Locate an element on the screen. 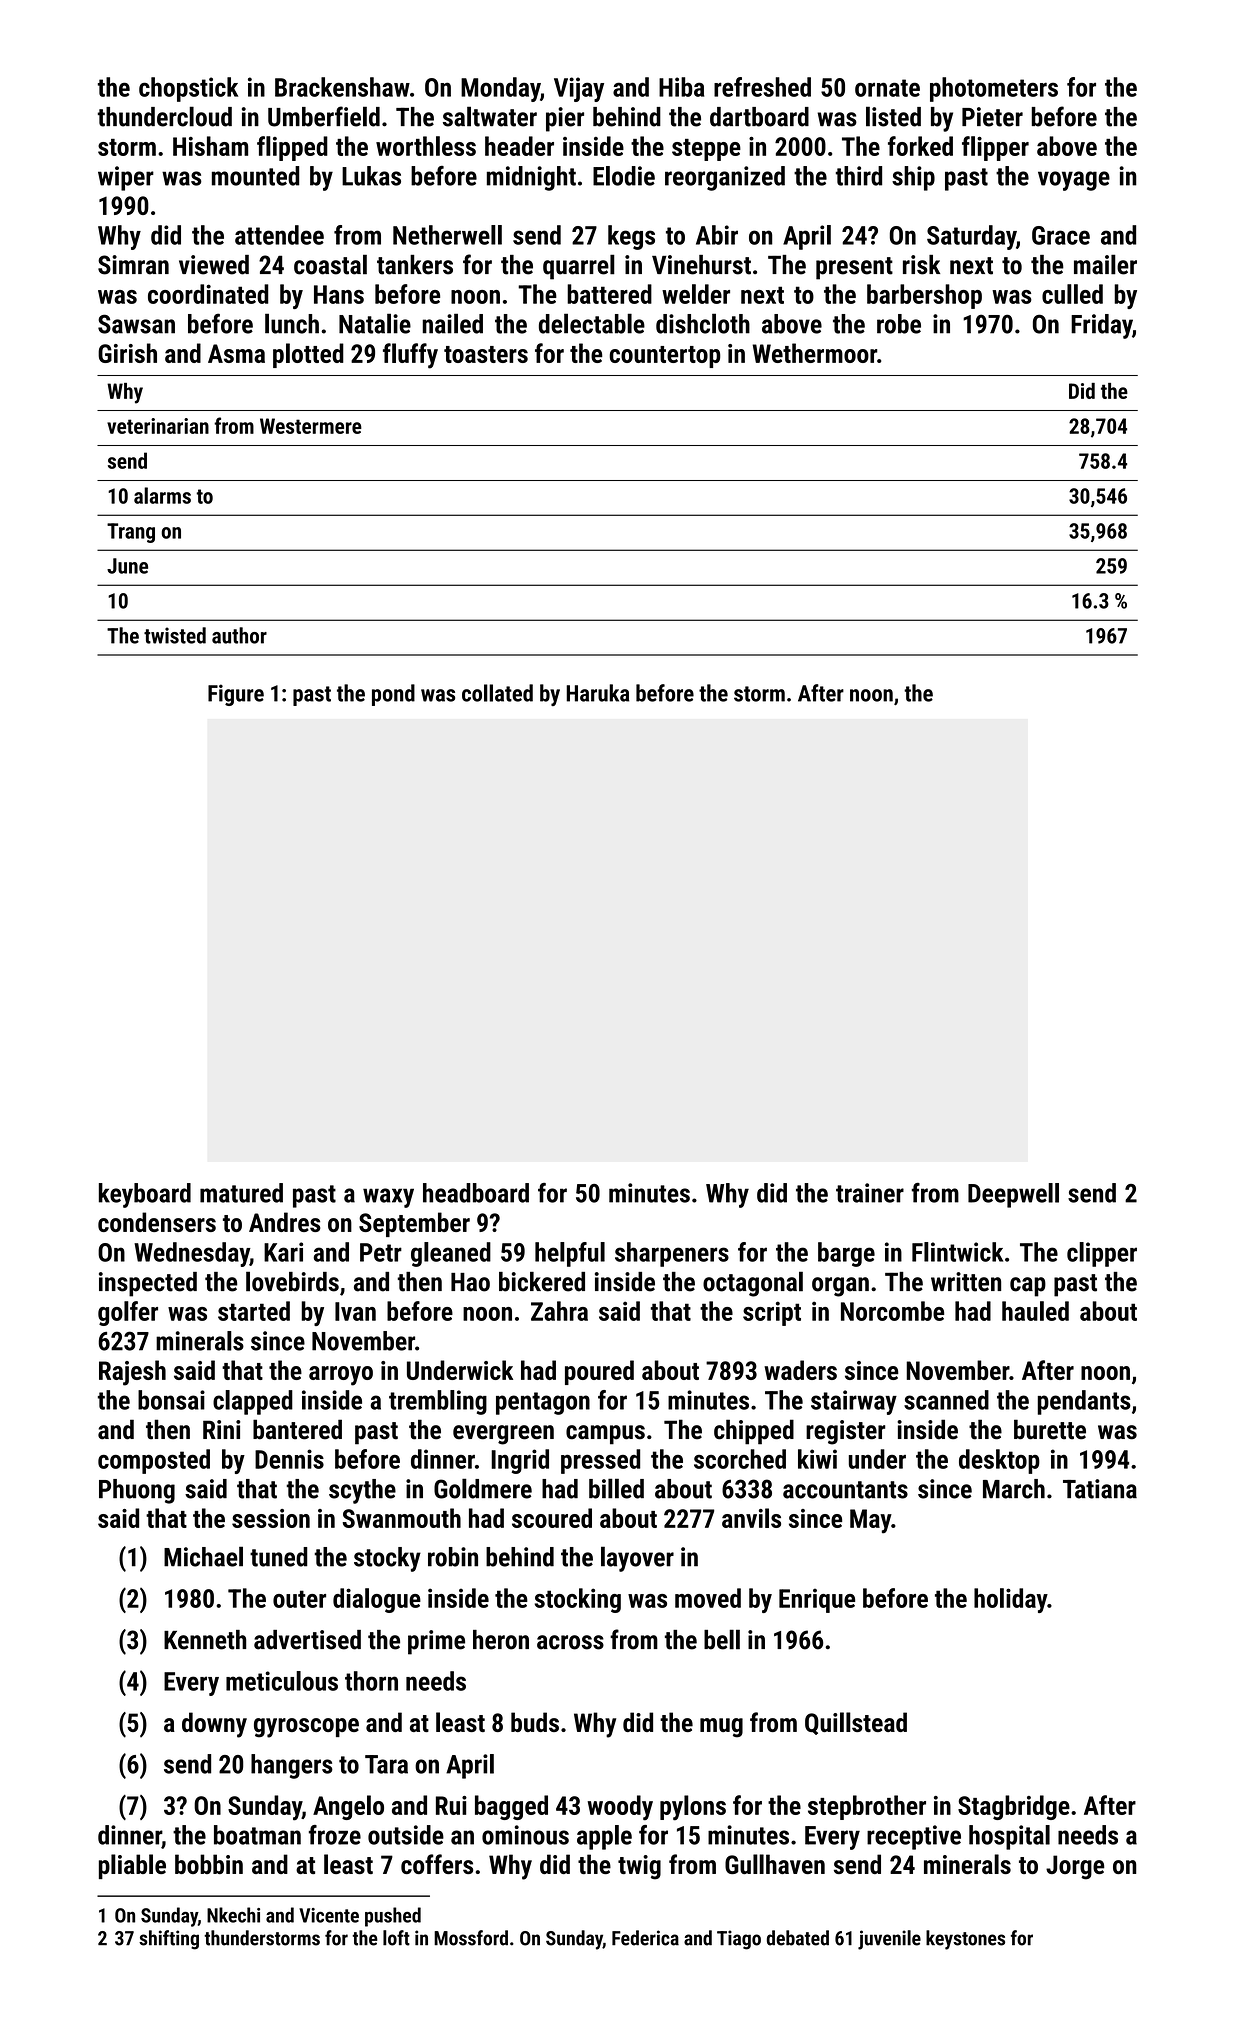  ornate is located at coordinates (887, 88).
